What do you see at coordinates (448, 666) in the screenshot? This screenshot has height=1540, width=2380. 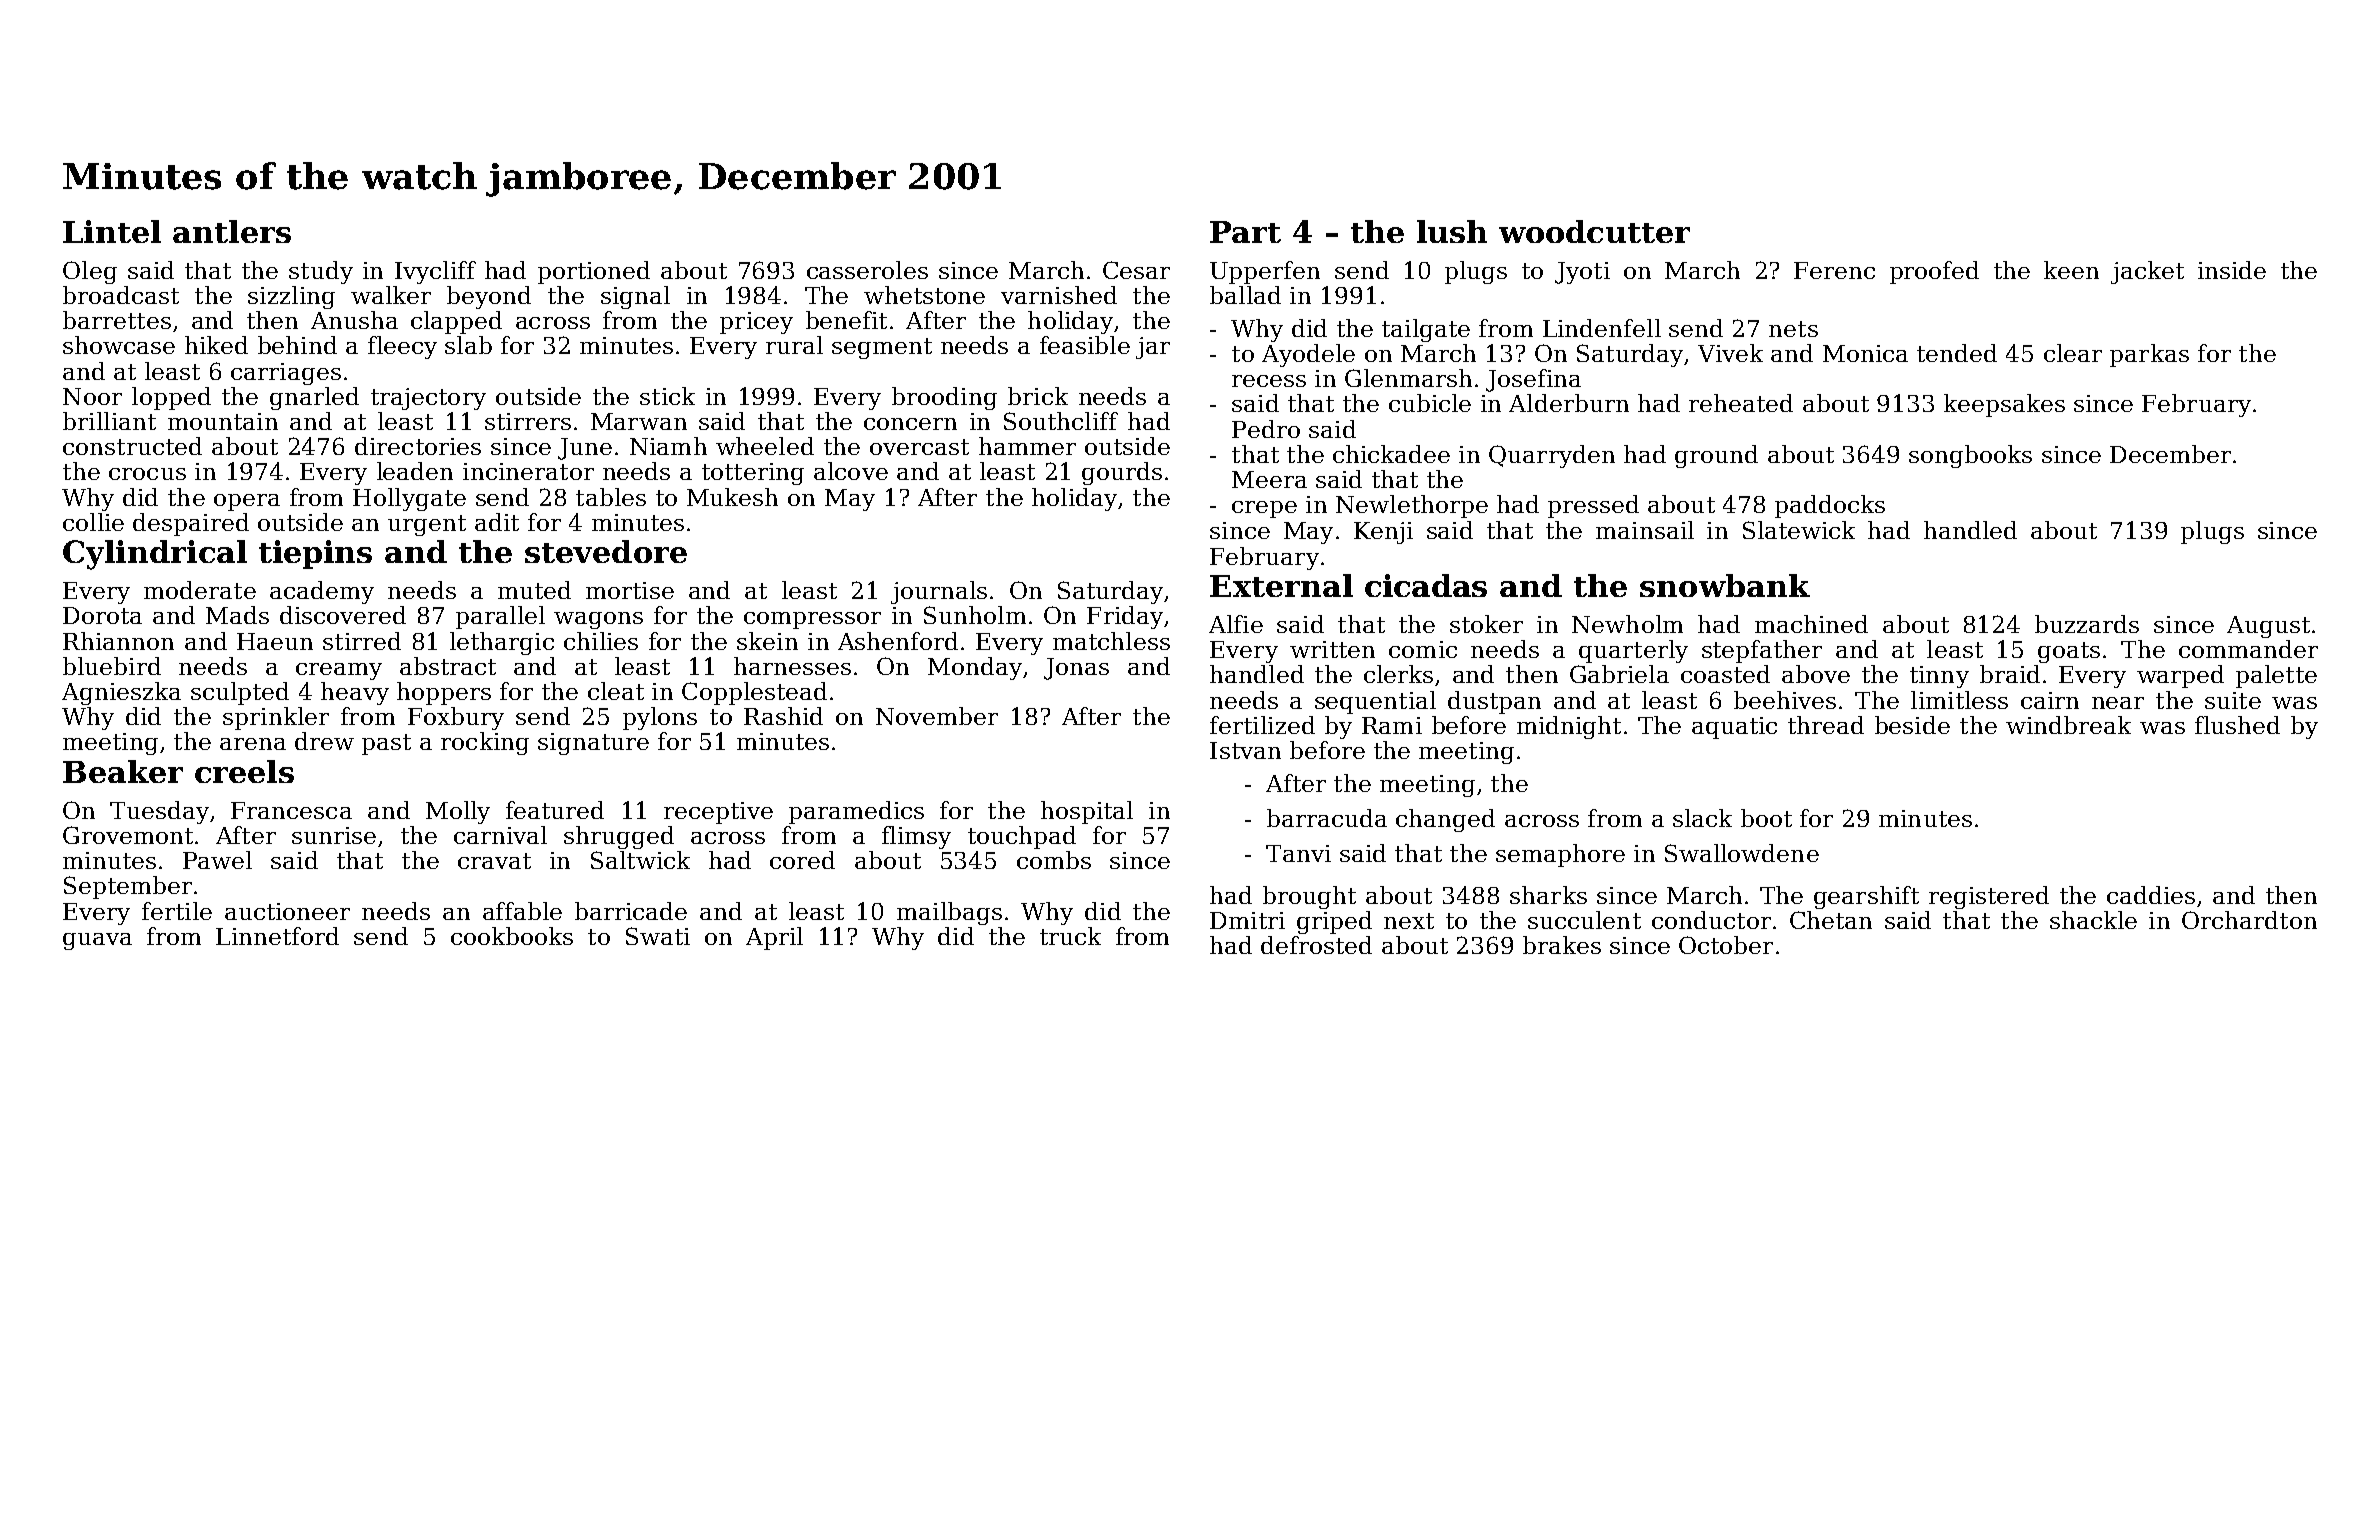 I see `abstract` at bounding box center [448, 666].
